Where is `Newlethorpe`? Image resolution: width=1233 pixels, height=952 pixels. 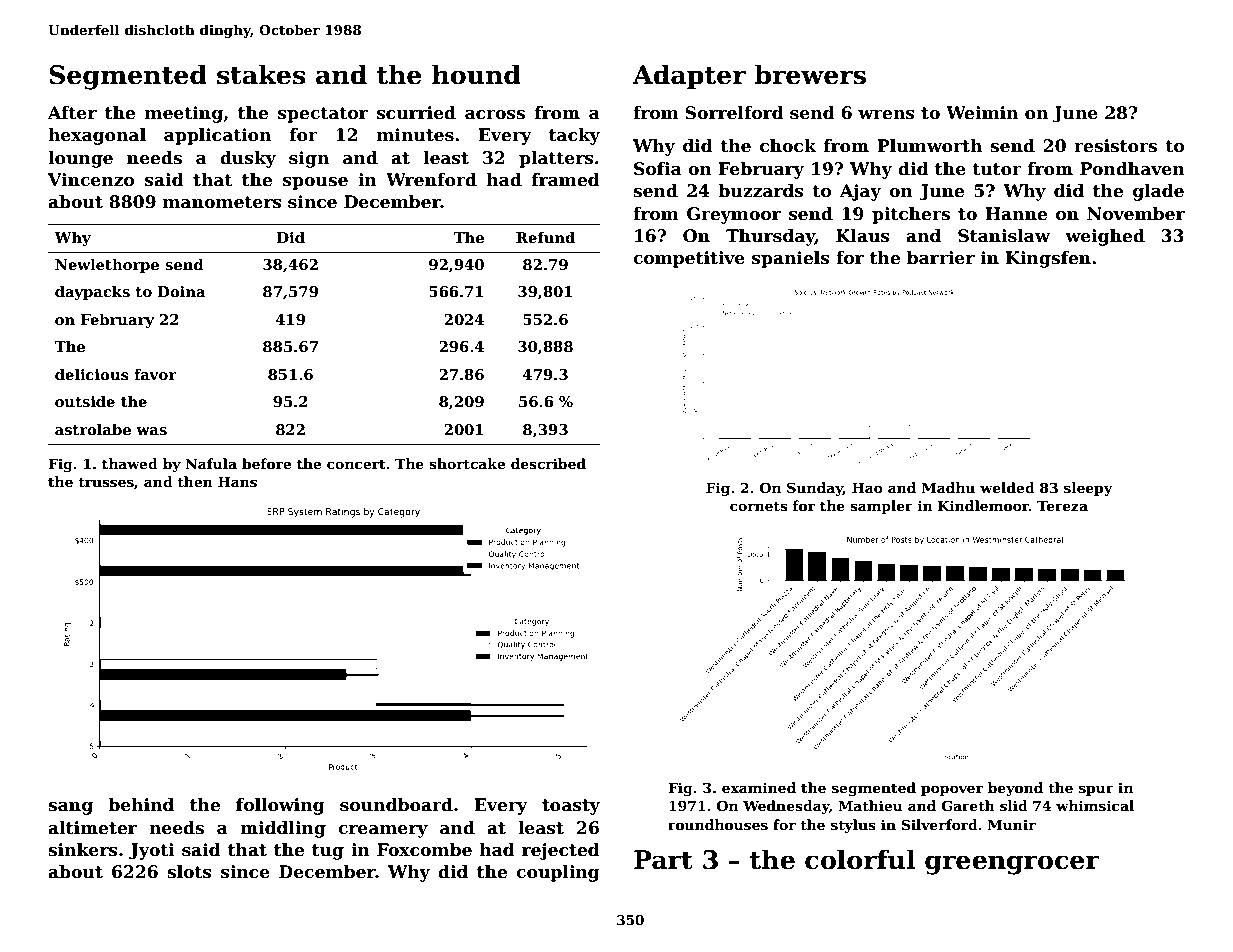
Newlethorpe is located at coordinates (107, 265).
